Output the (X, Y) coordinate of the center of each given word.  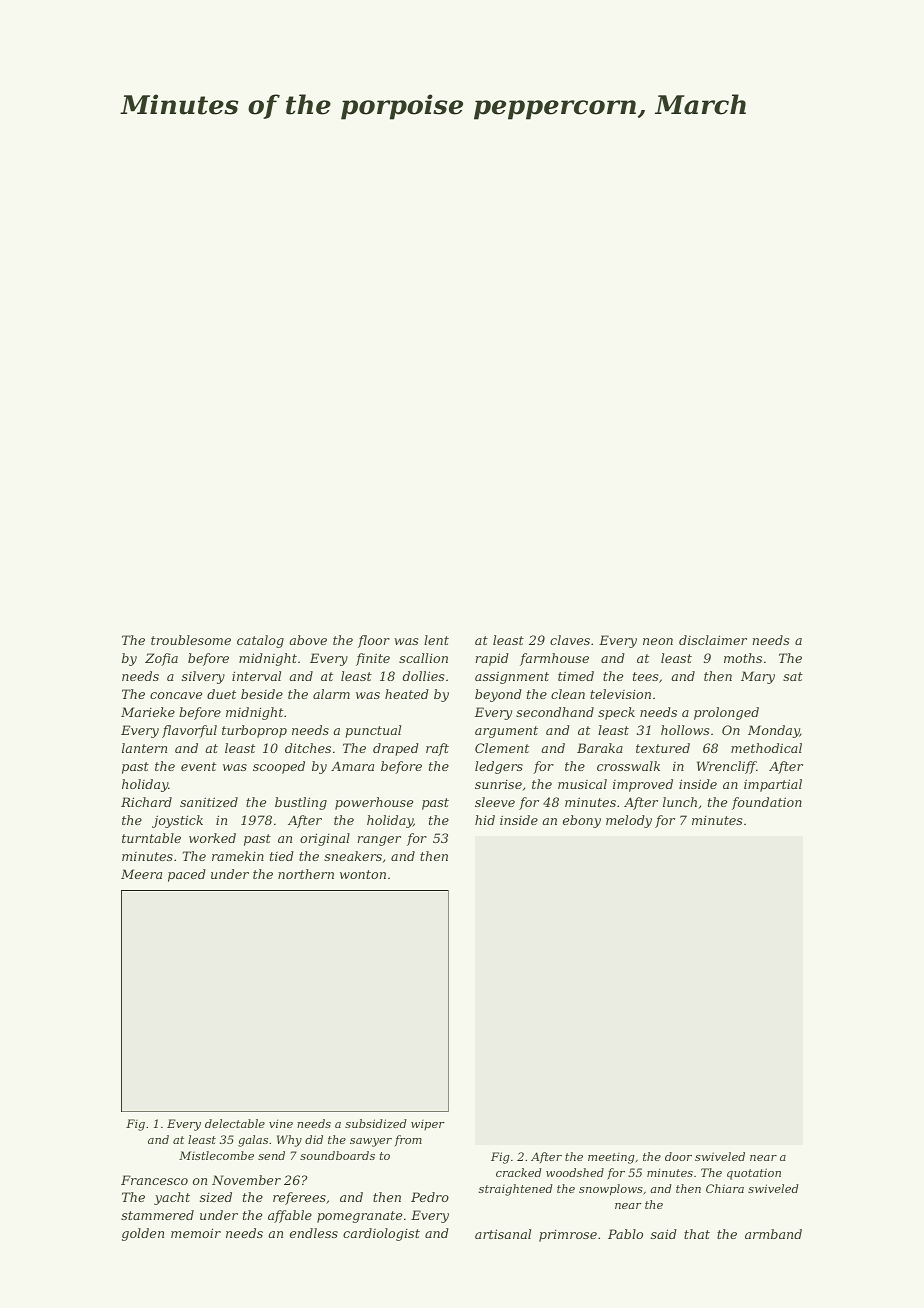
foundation (767, 803)
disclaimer (713, 640)
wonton (363, 874)
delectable (235, 1123)
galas (253, 1141)
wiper (427, 1125)
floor (374, 641)
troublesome (191, 640)
